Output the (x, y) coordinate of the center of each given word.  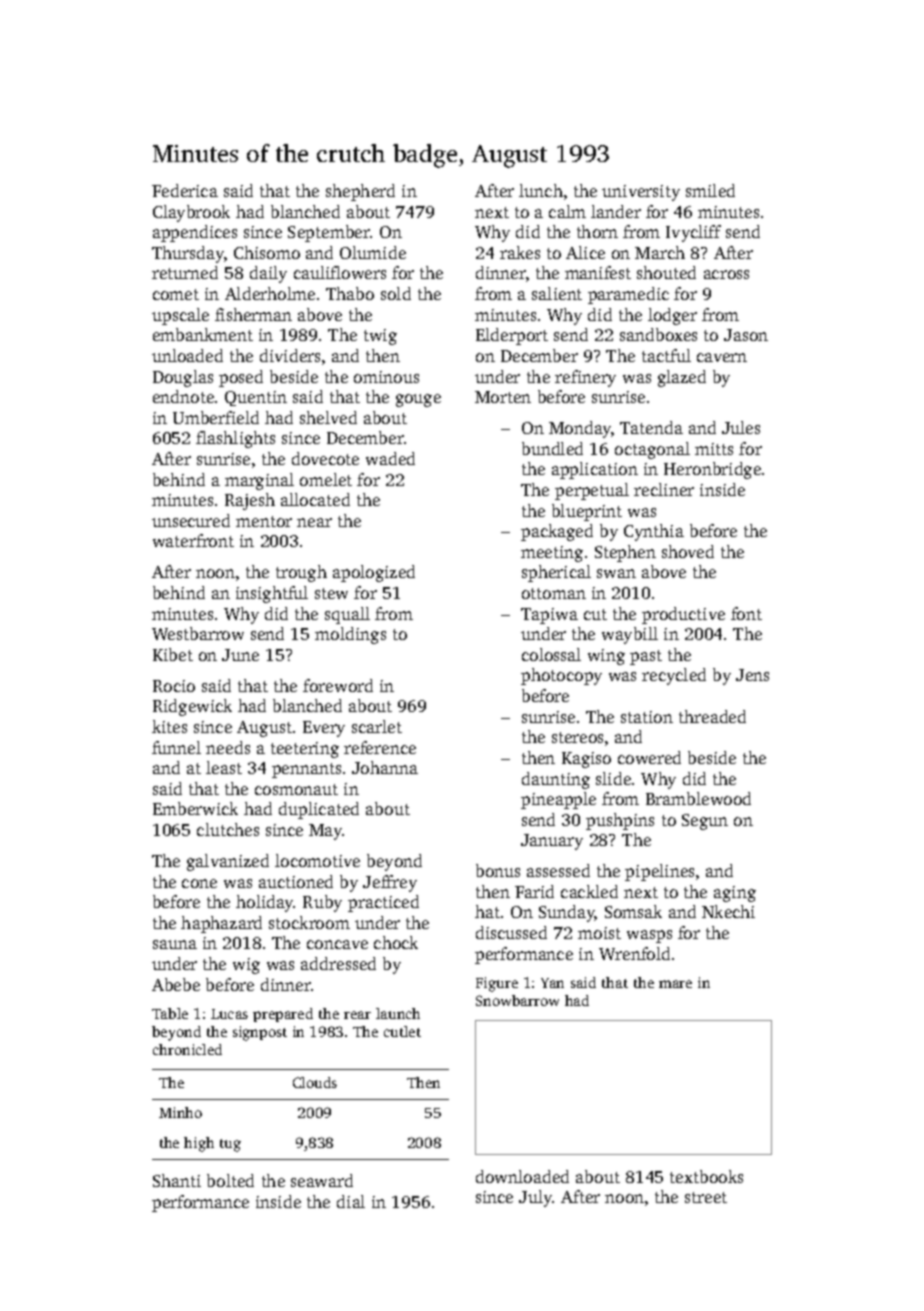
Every (324, 729)
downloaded (522, 1176)
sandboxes (658, 334)
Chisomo (267, 252)
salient (557, 293)
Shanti (177, 1180)
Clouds (315, 1082)
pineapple (558, 800)
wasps (649, 936)
